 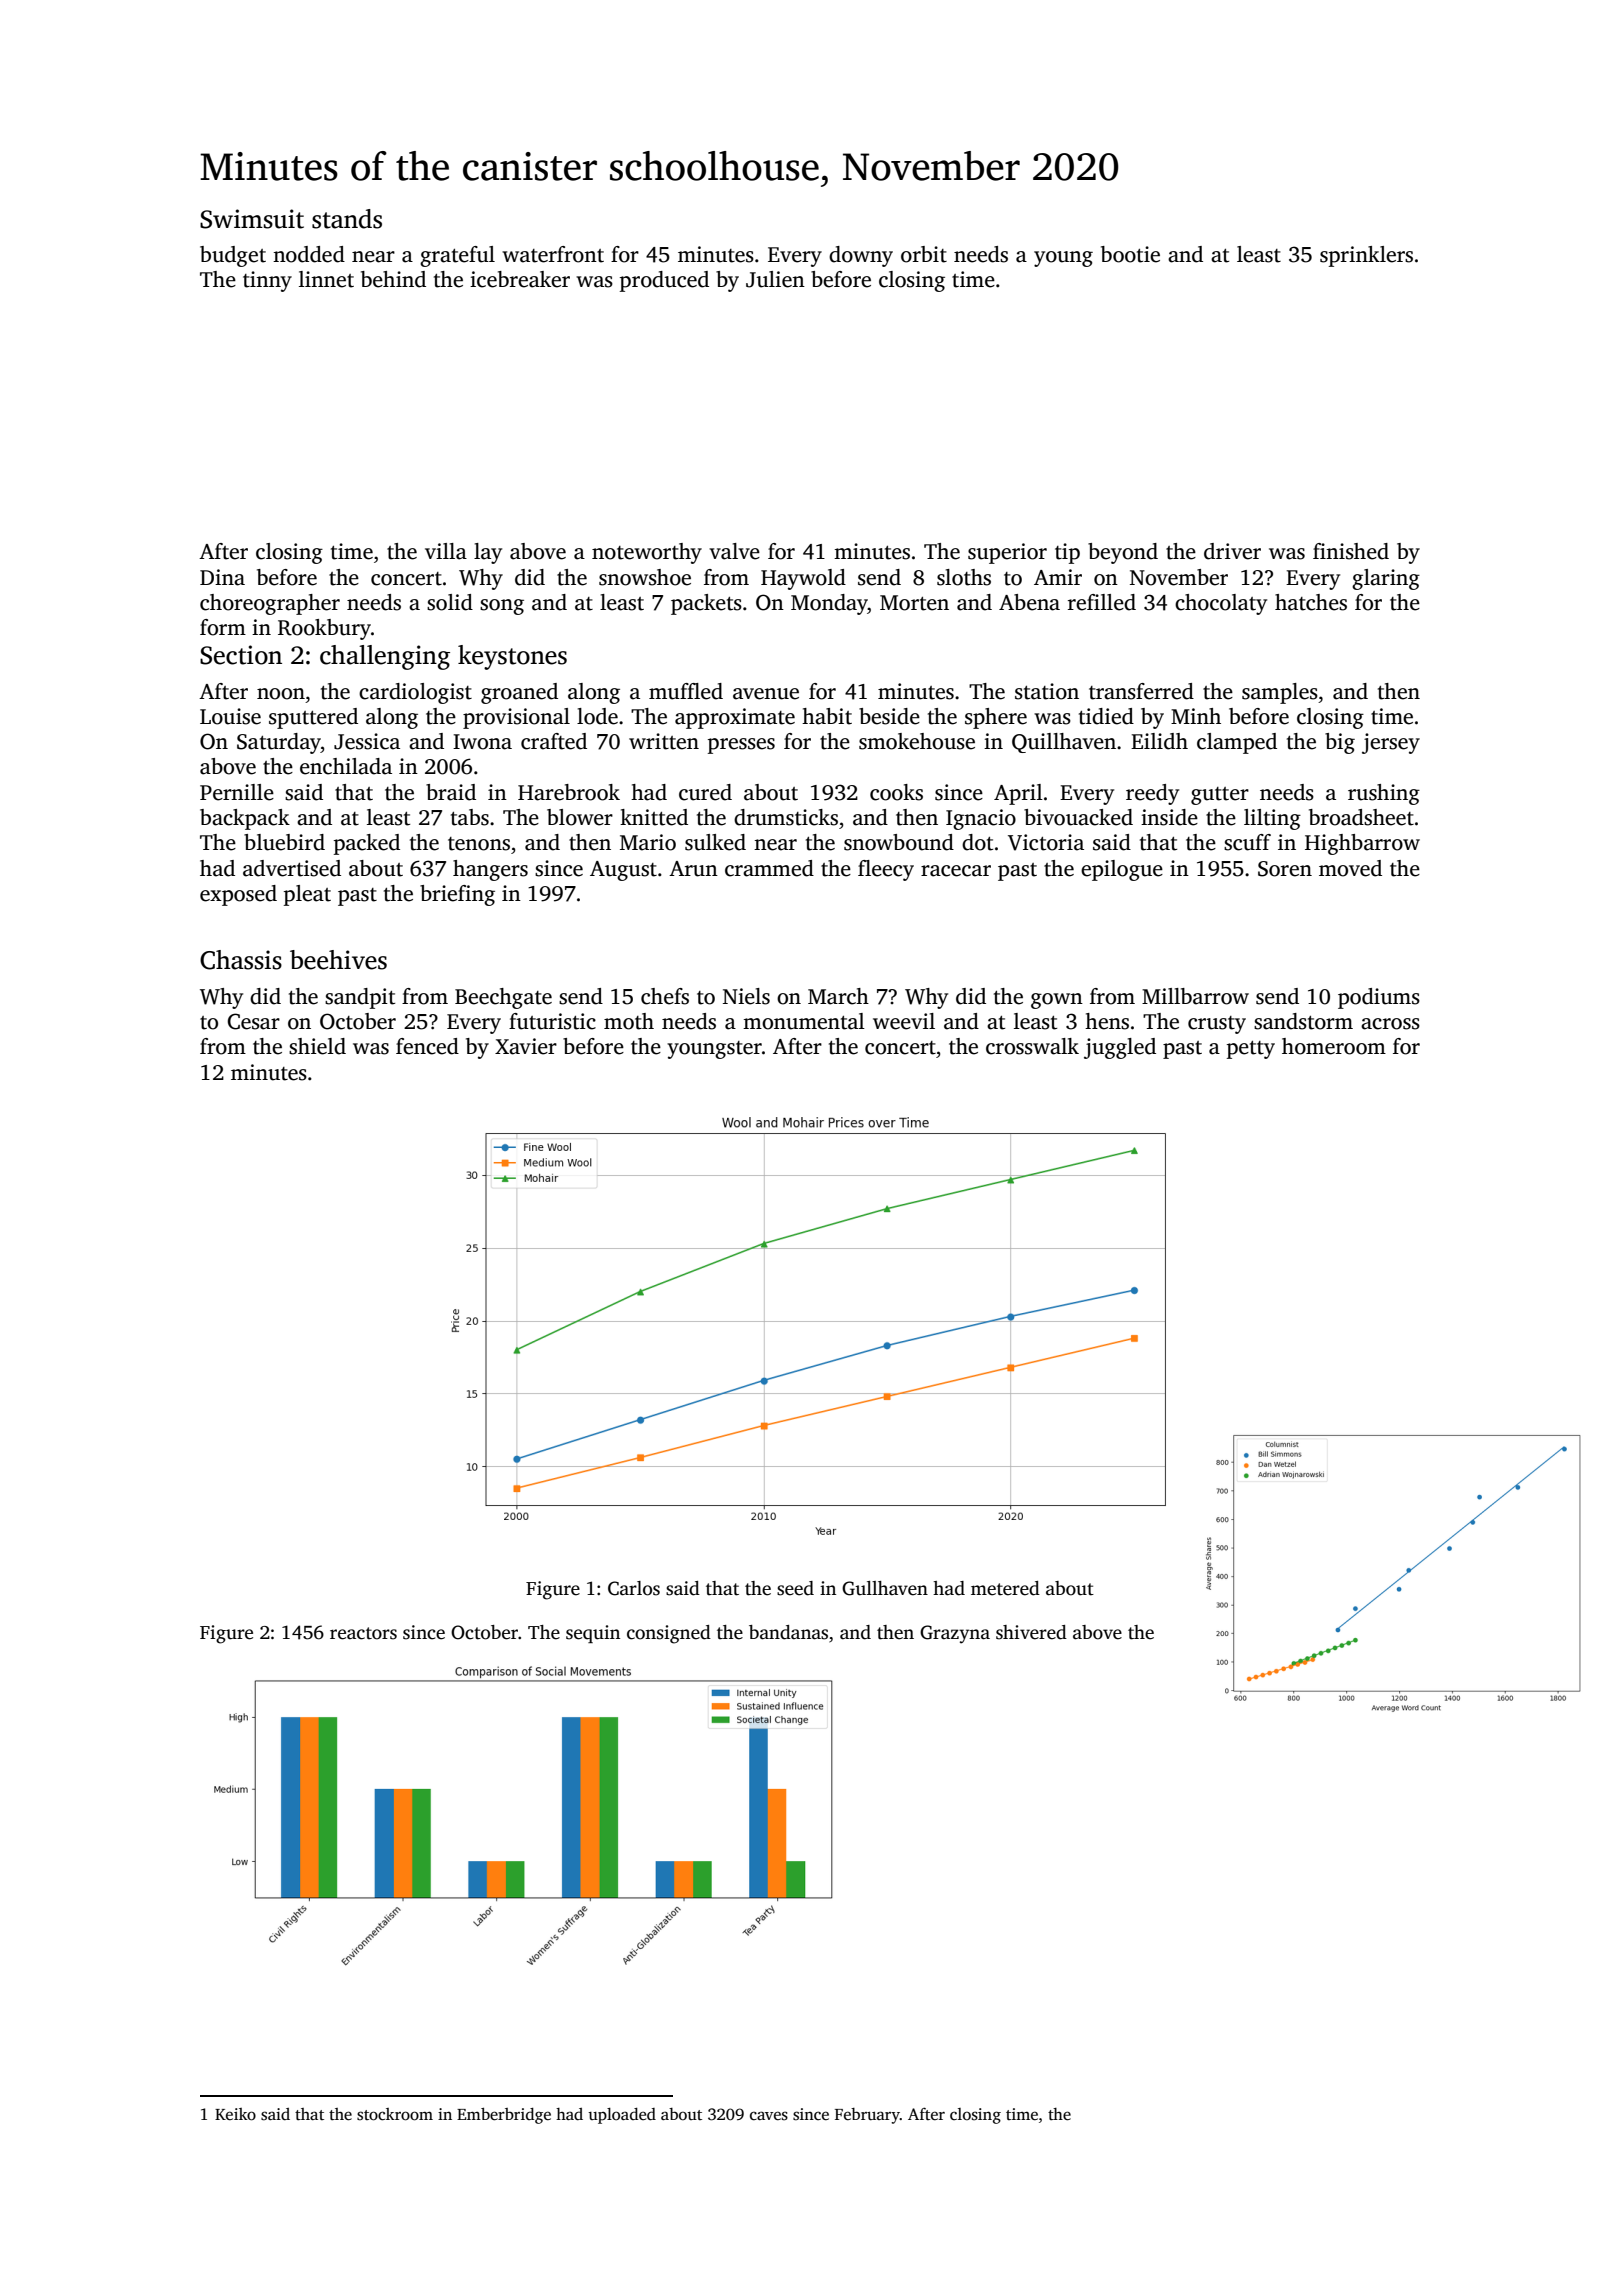 What do you see at coordinates (326, 279) in the page?
I see `linnet` at bounding box center [326, 279].
